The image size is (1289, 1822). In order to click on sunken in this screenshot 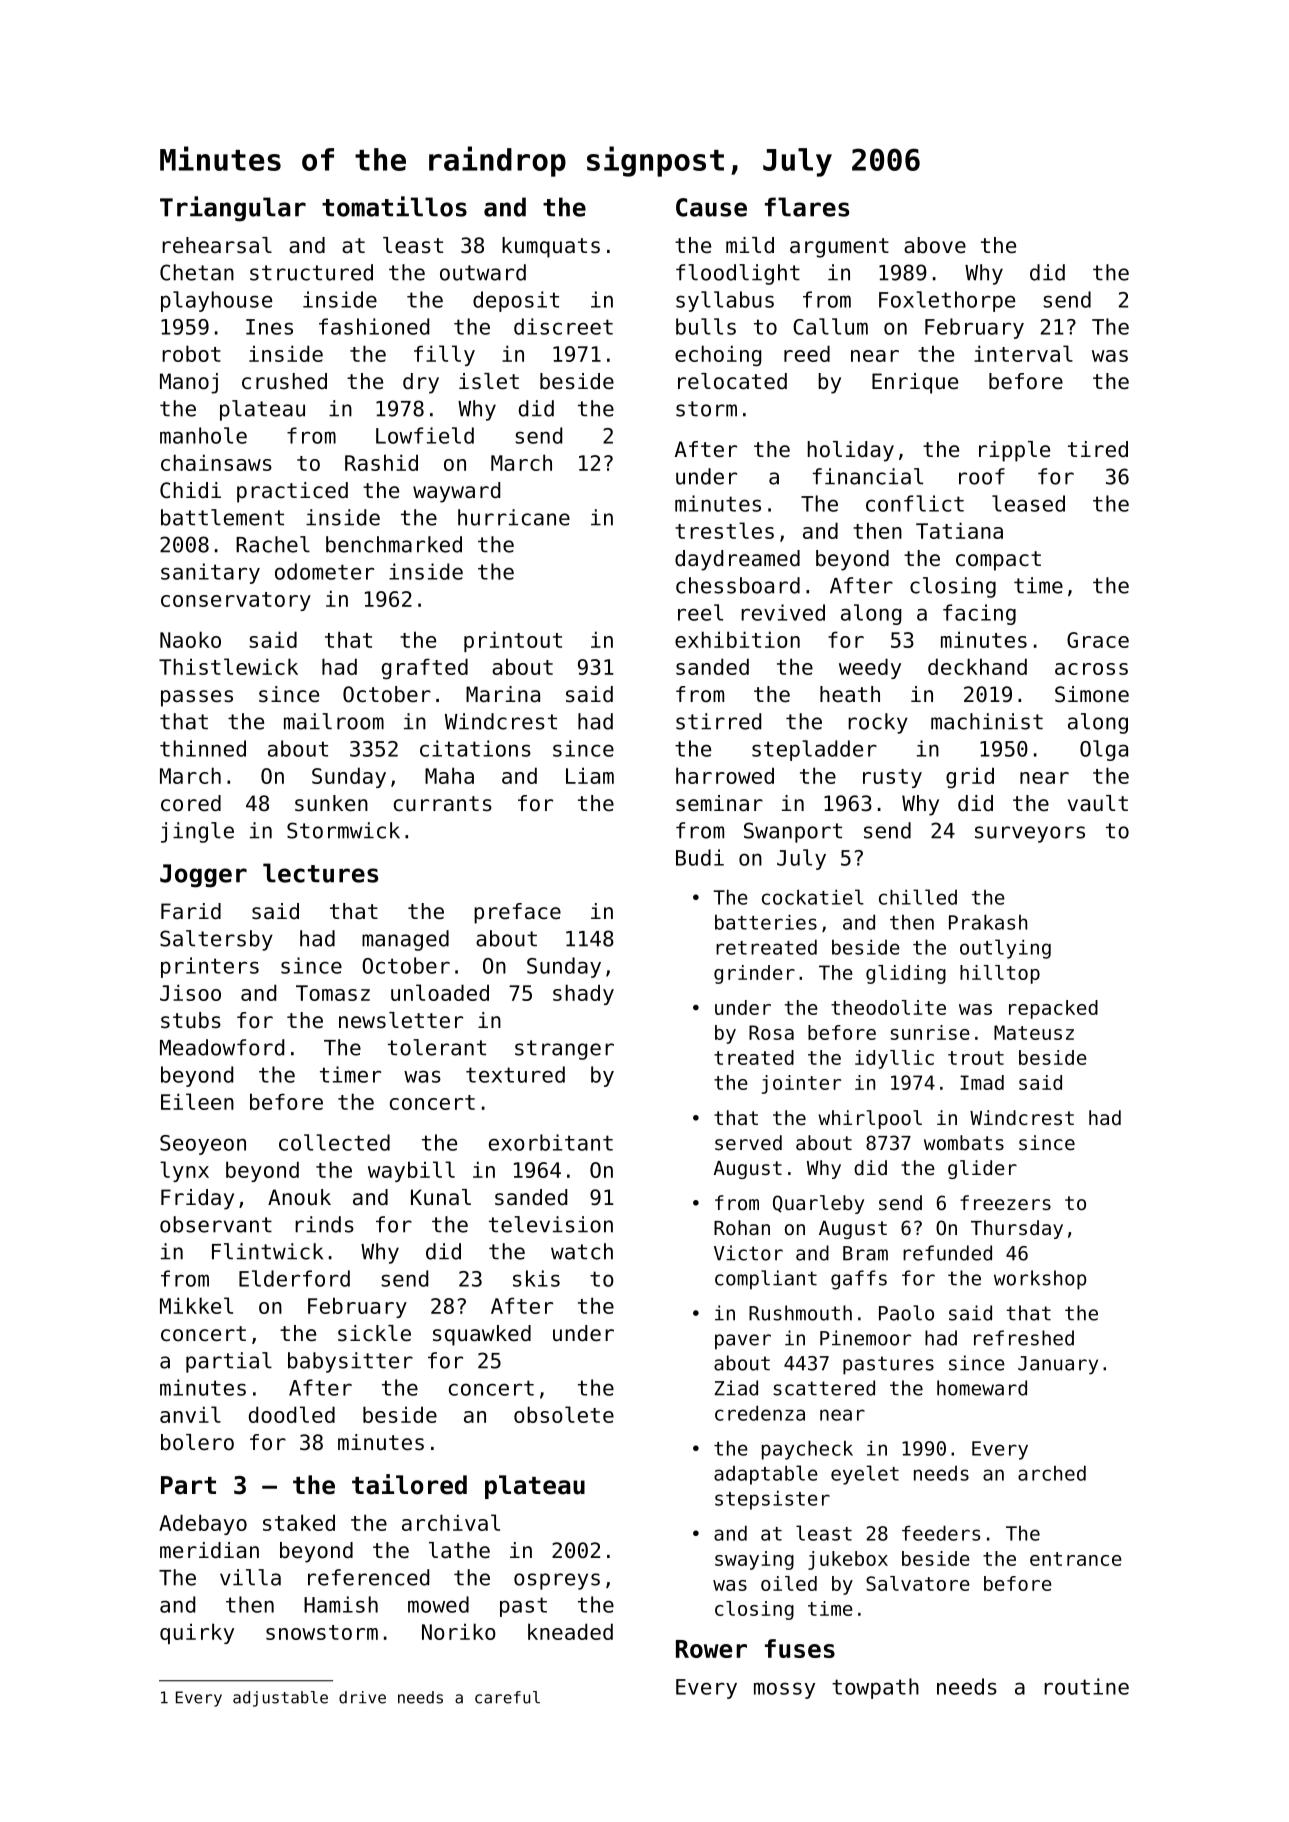, I will do `click(331, 803)`.
